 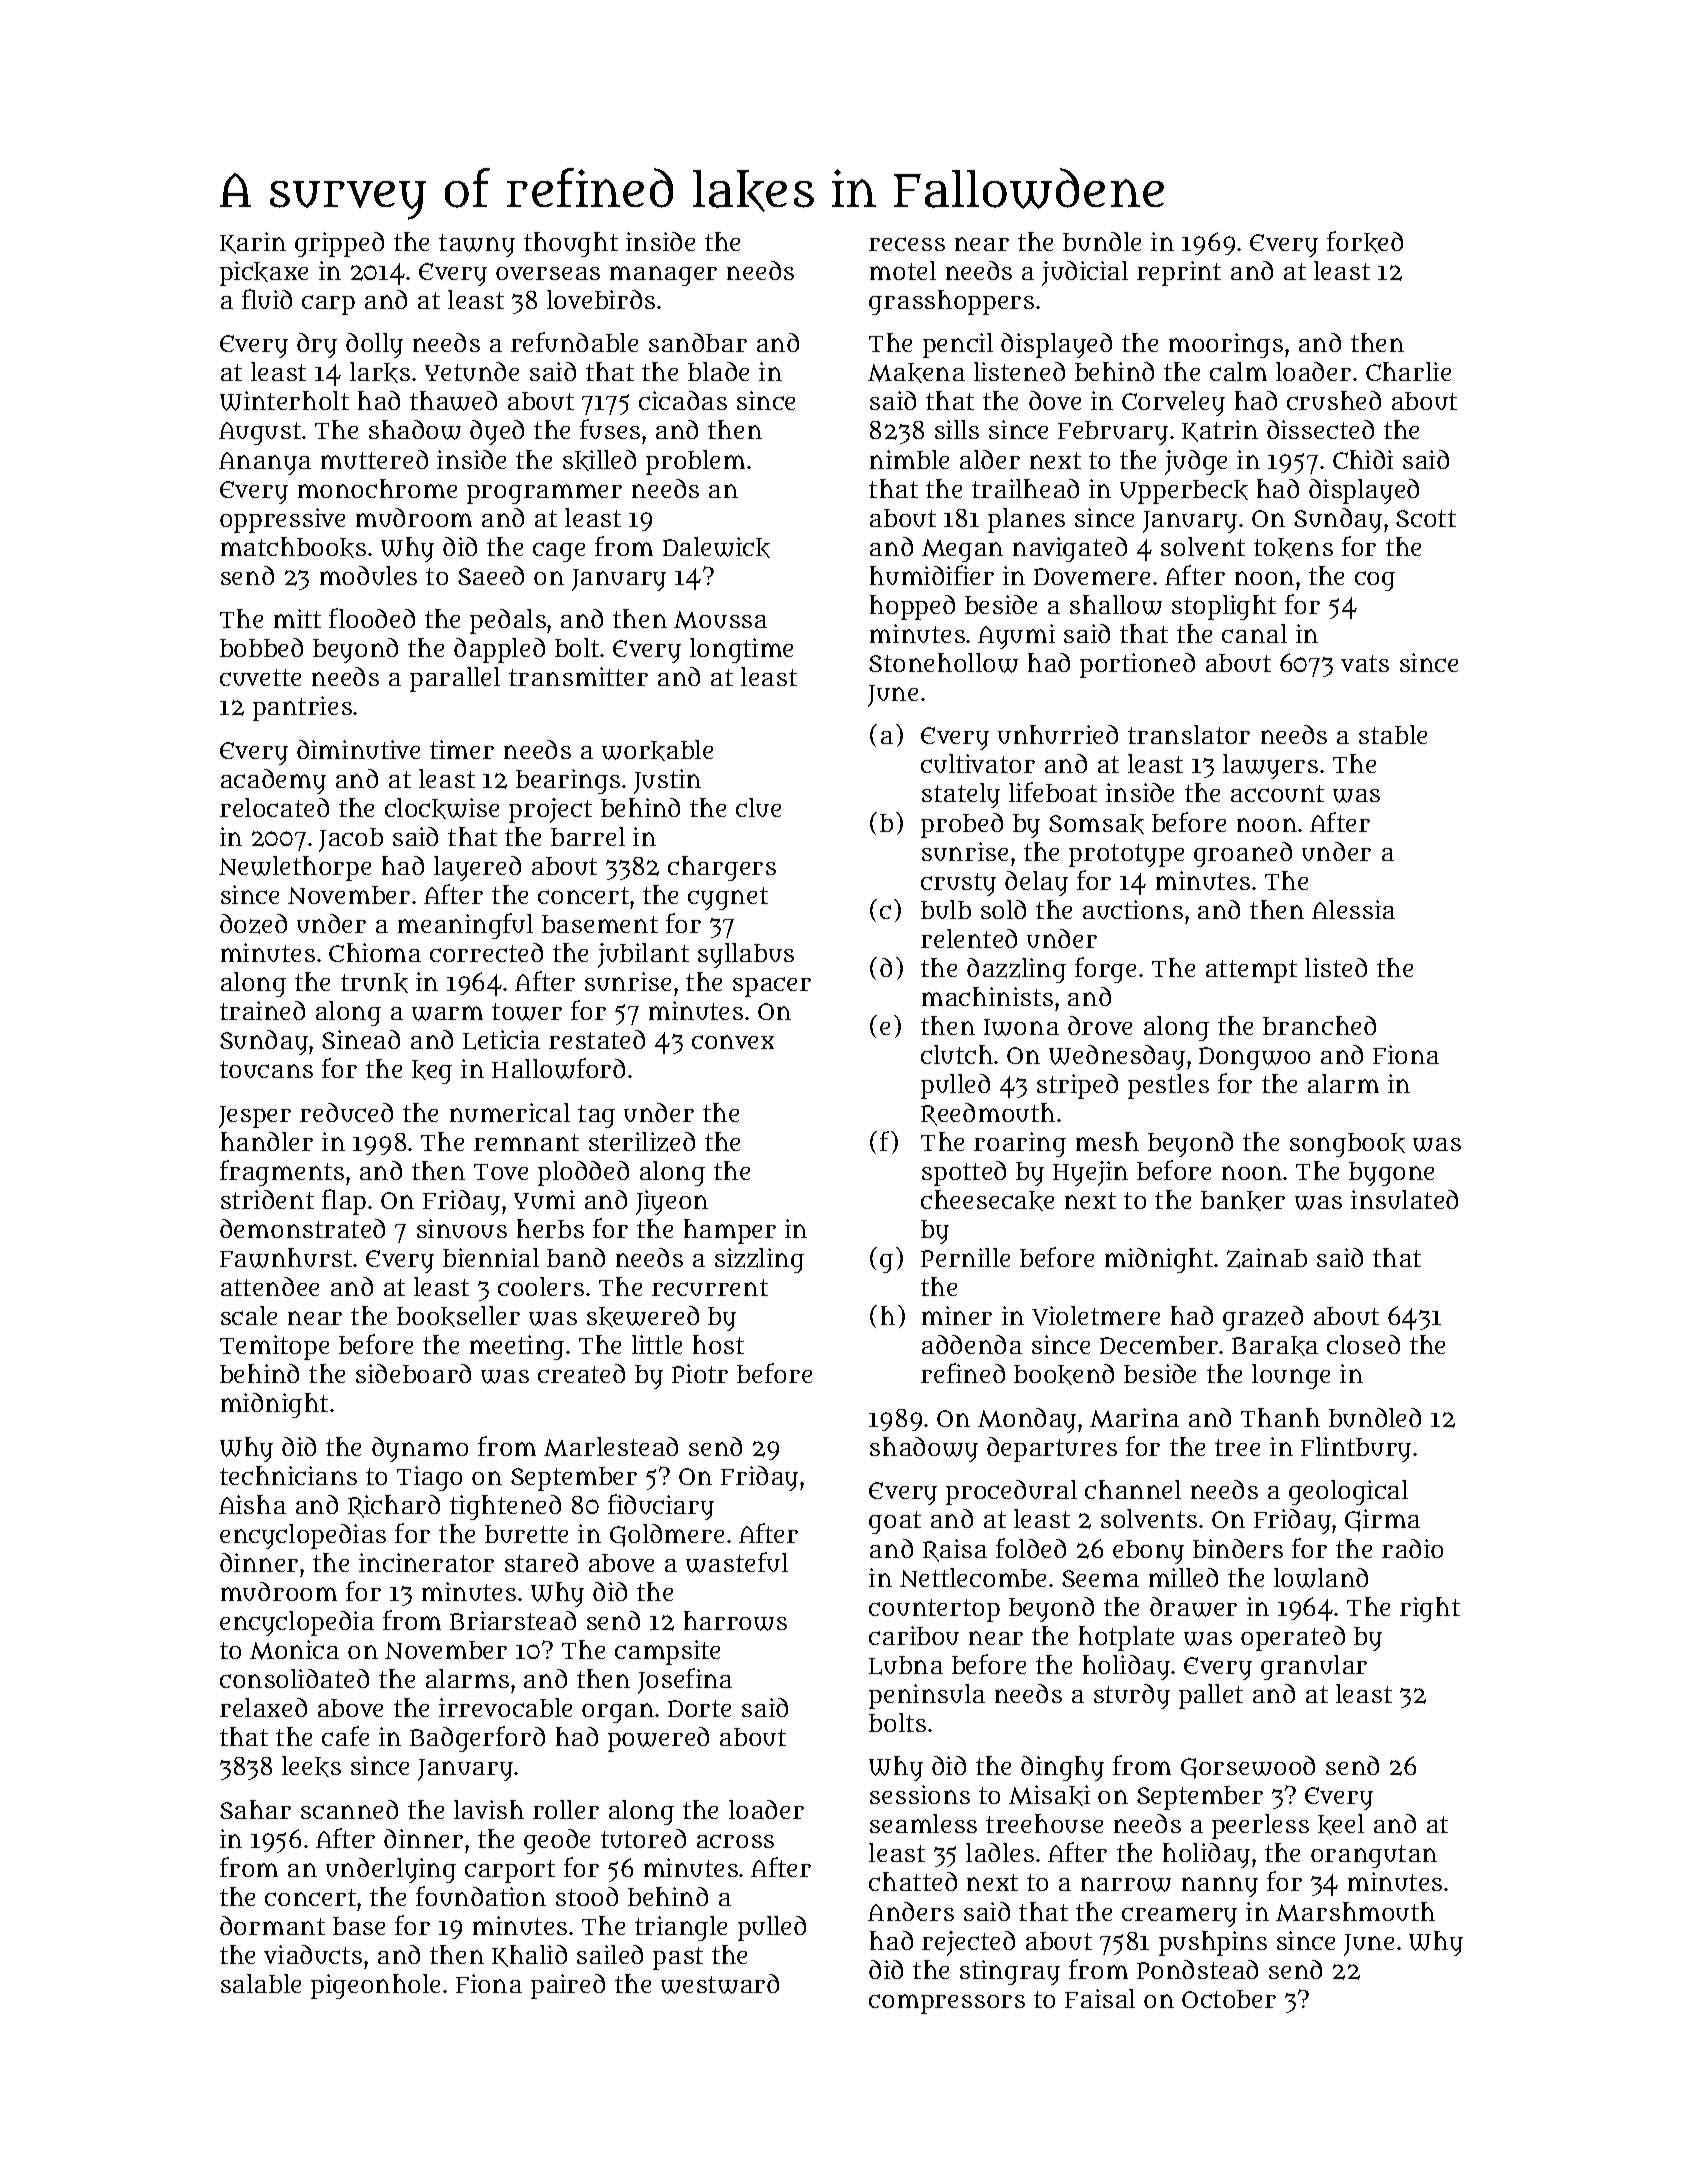 What do you see at coordinates (907, 244) in the screenshot?
I see `recess` at bounding box center [907, 244].
